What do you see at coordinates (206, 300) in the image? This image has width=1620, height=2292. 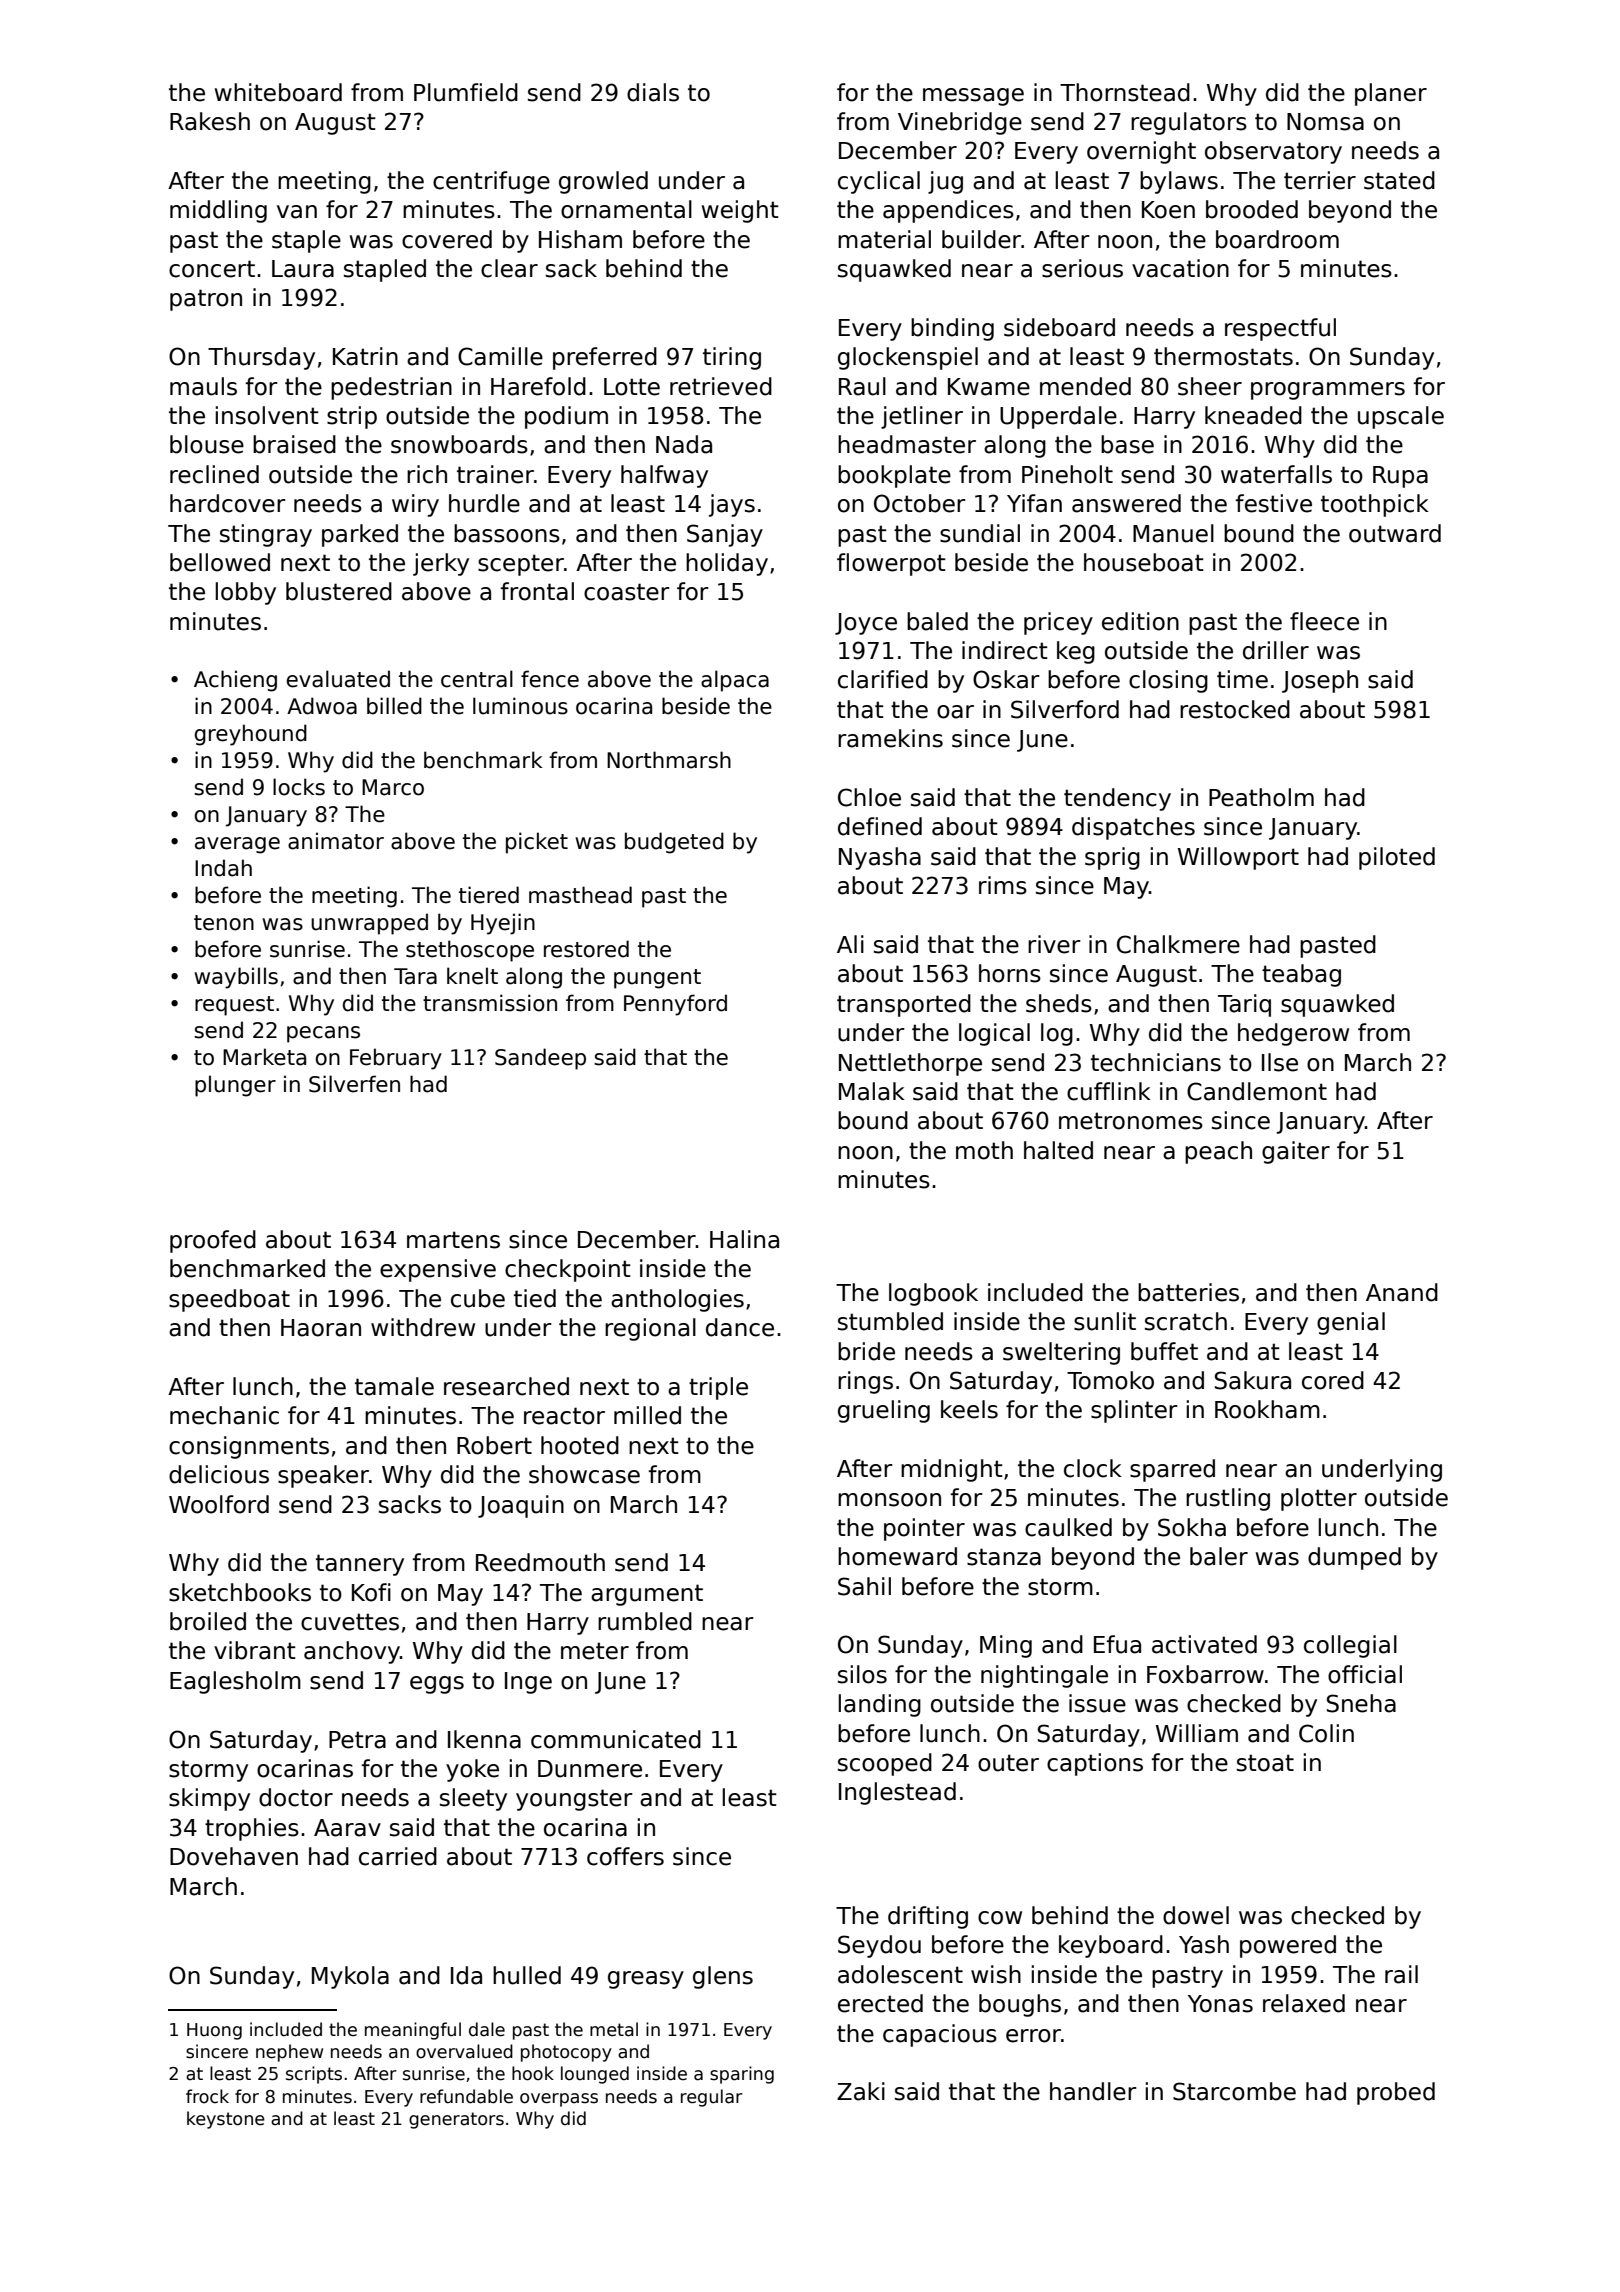 I see `patron` at bounding box center [206, 300].
